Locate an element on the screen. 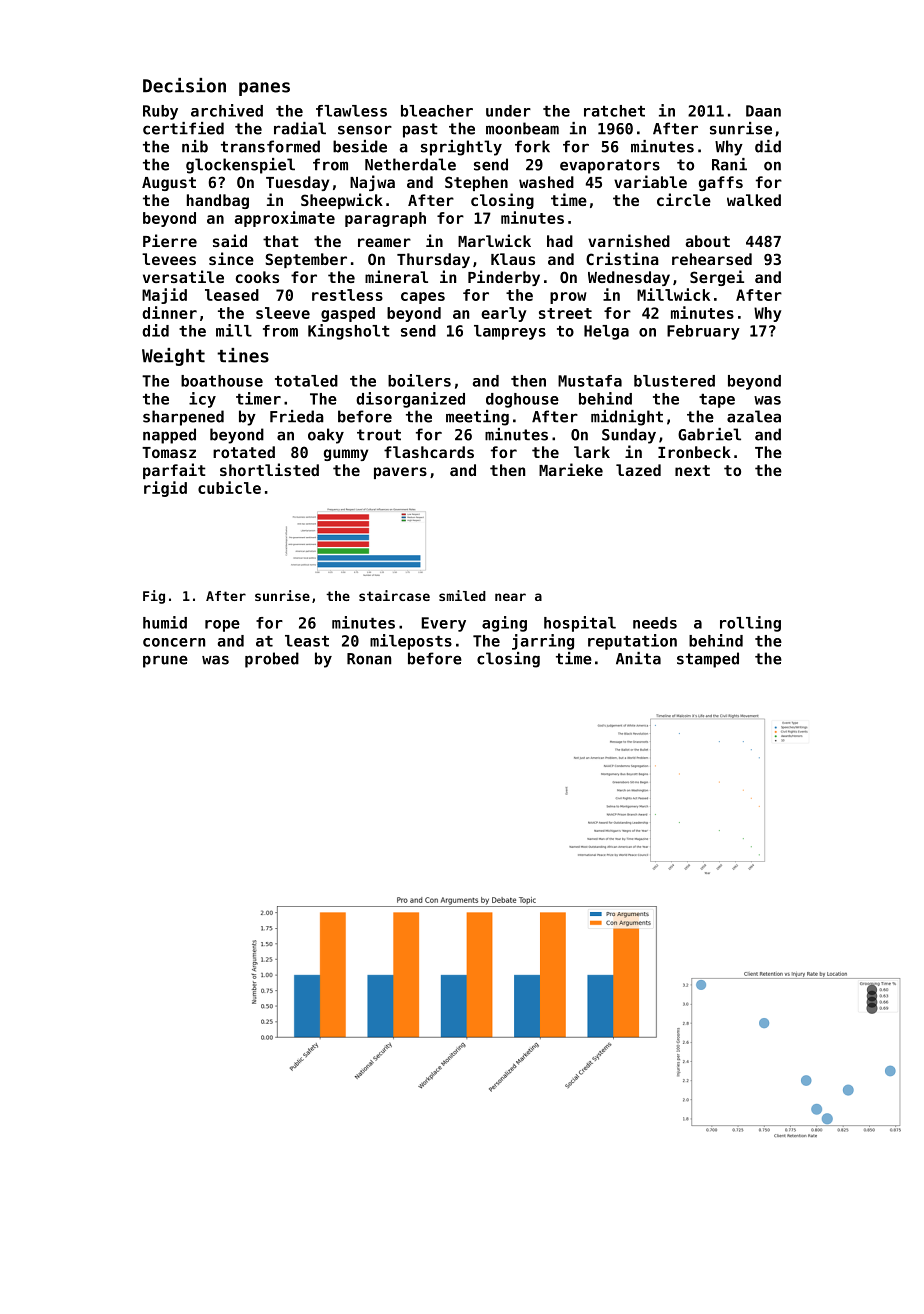 The height and width of the screenshot is (1314, 924). certified is located at coordinates (183, 128).
